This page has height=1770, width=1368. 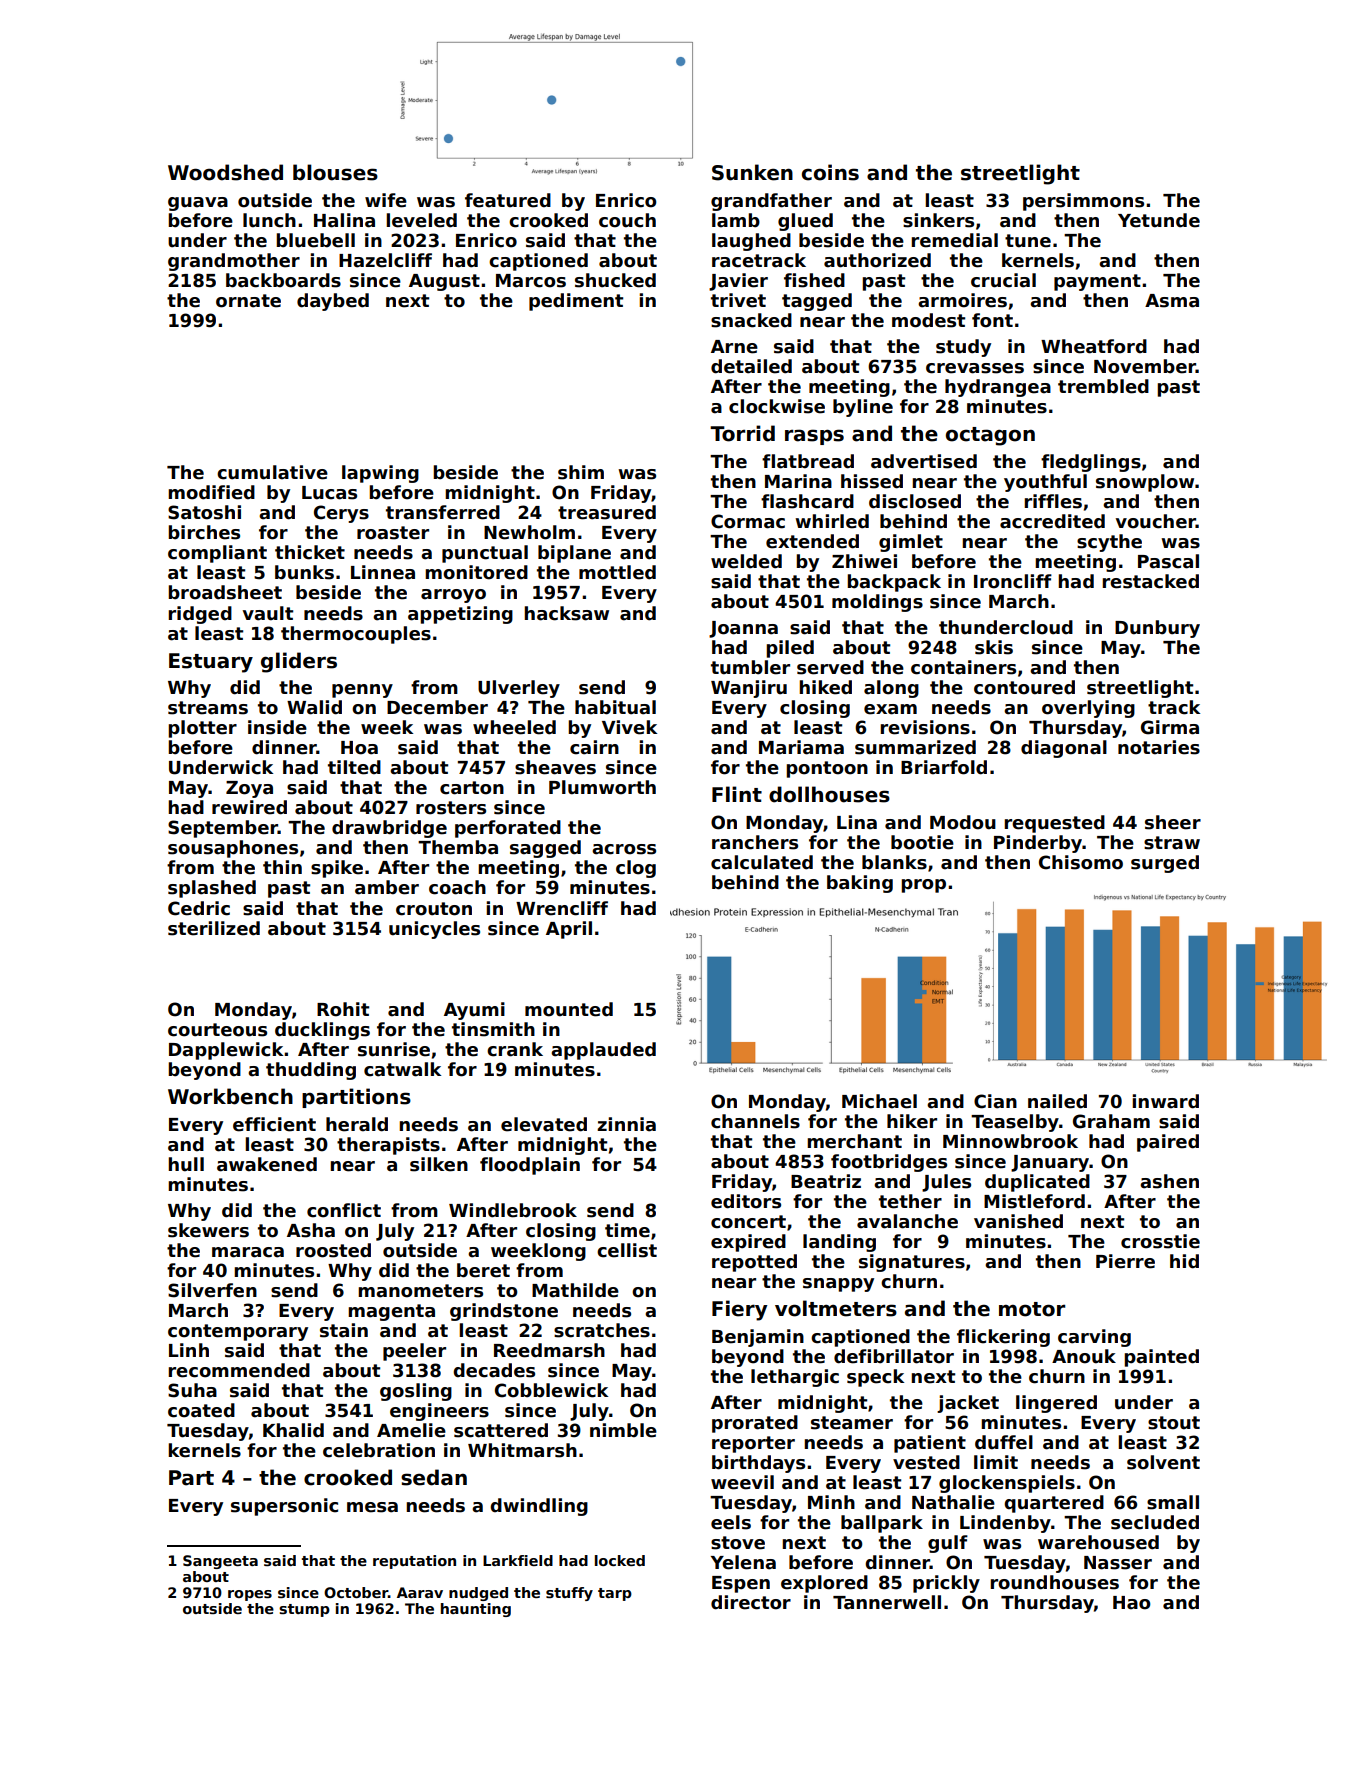 I want to click on Amelie, so click(x=411, y=1430).
